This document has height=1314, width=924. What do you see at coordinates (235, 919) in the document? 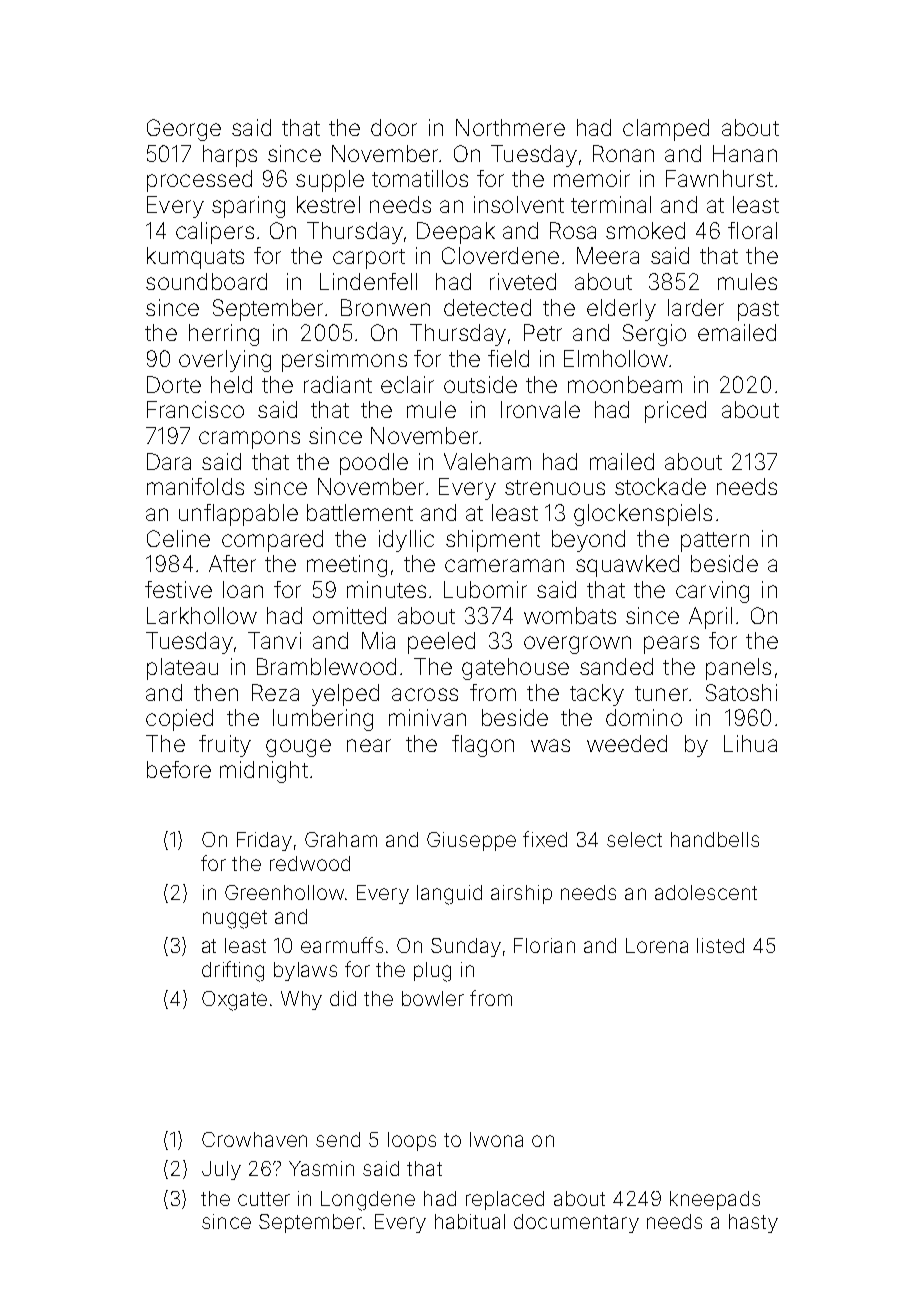
I see `nugget` at bounding box center [235, 919].
